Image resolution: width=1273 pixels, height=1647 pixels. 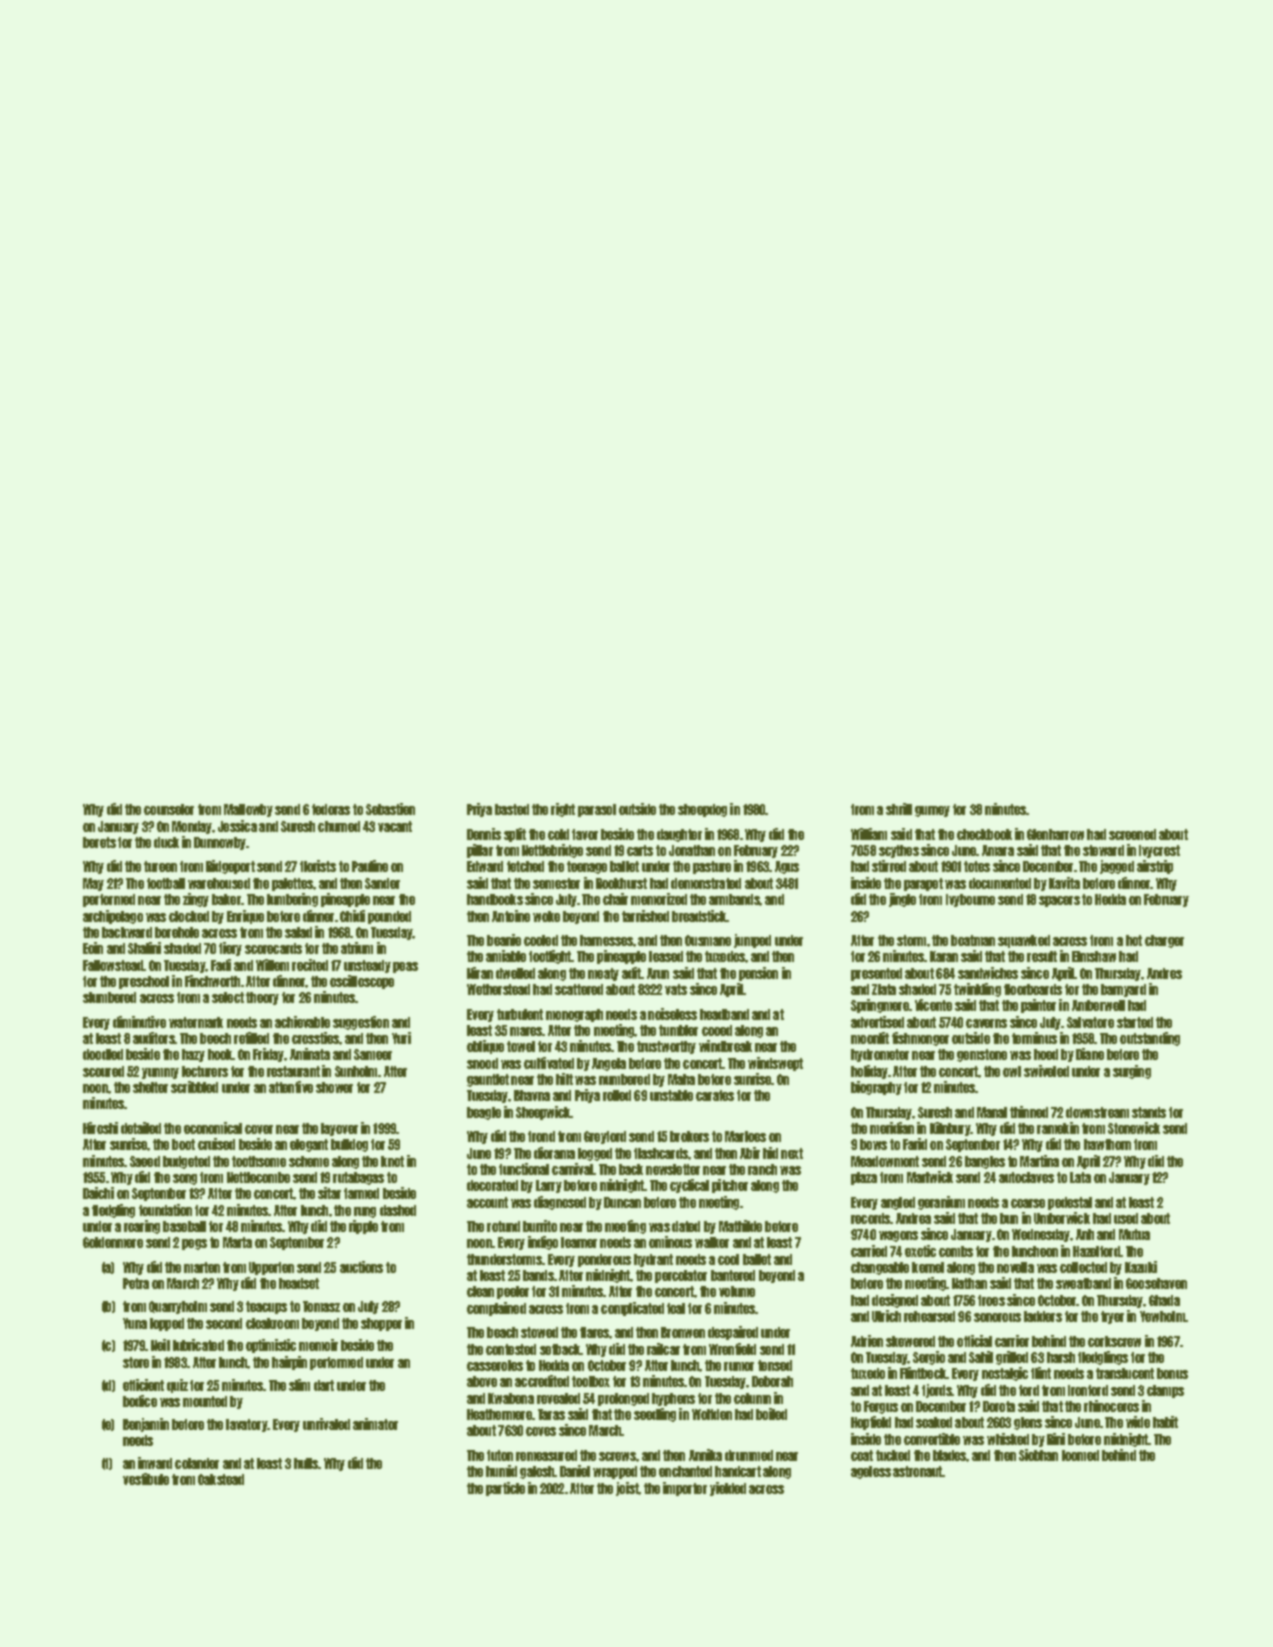 What do you see at coordinates (505, 1489) in the page?
I see `particle` at bounding box center [505, 1489].
